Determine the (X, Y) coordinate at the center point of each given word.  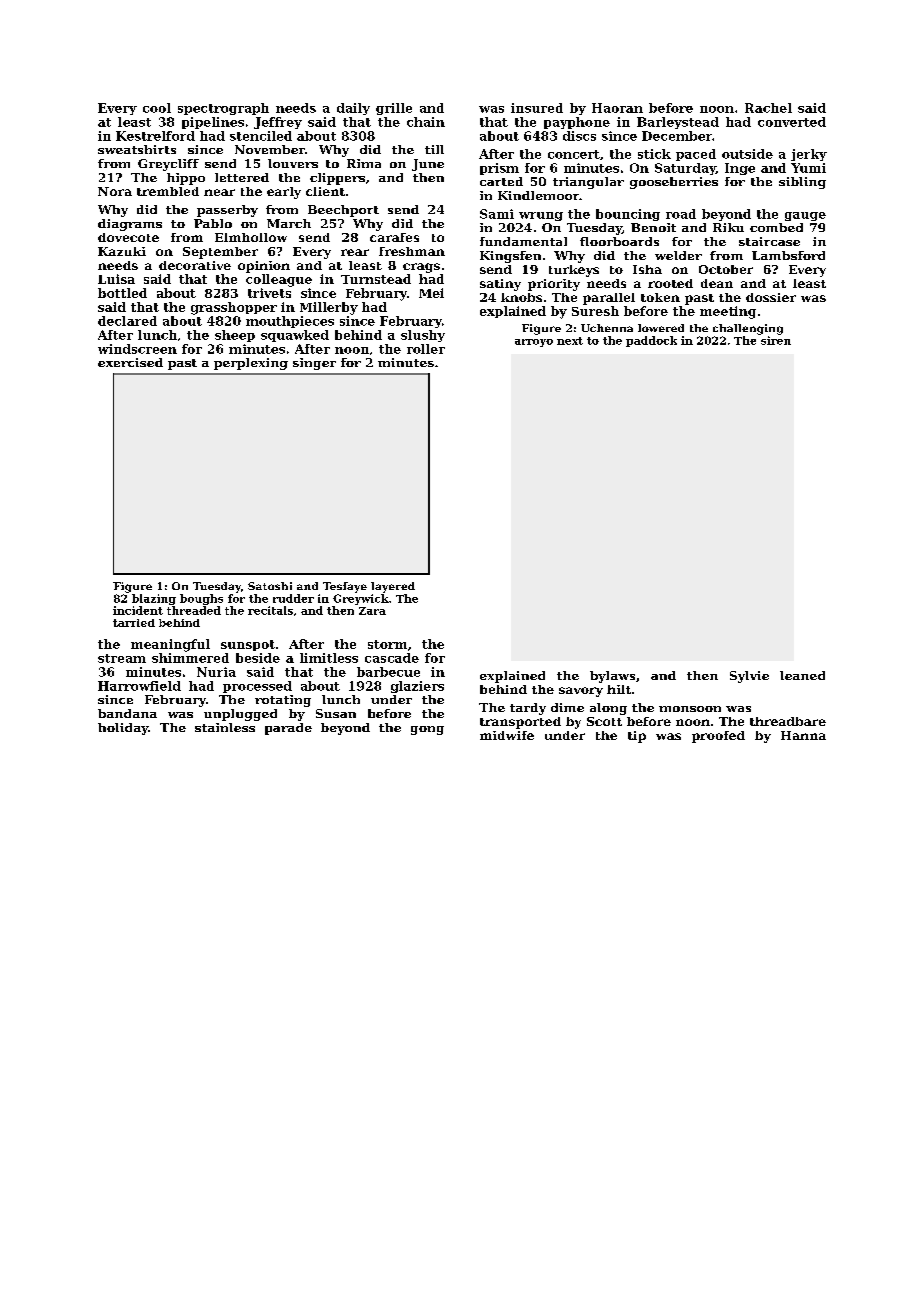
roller (426, 349)
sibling (802, 183)
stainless (225, 727)
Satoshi (270, 586)
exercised (130, 362)
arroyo (534, 343)
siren (776, 340)
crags (421, 268)
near (219, 192)
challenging (748, 329)
